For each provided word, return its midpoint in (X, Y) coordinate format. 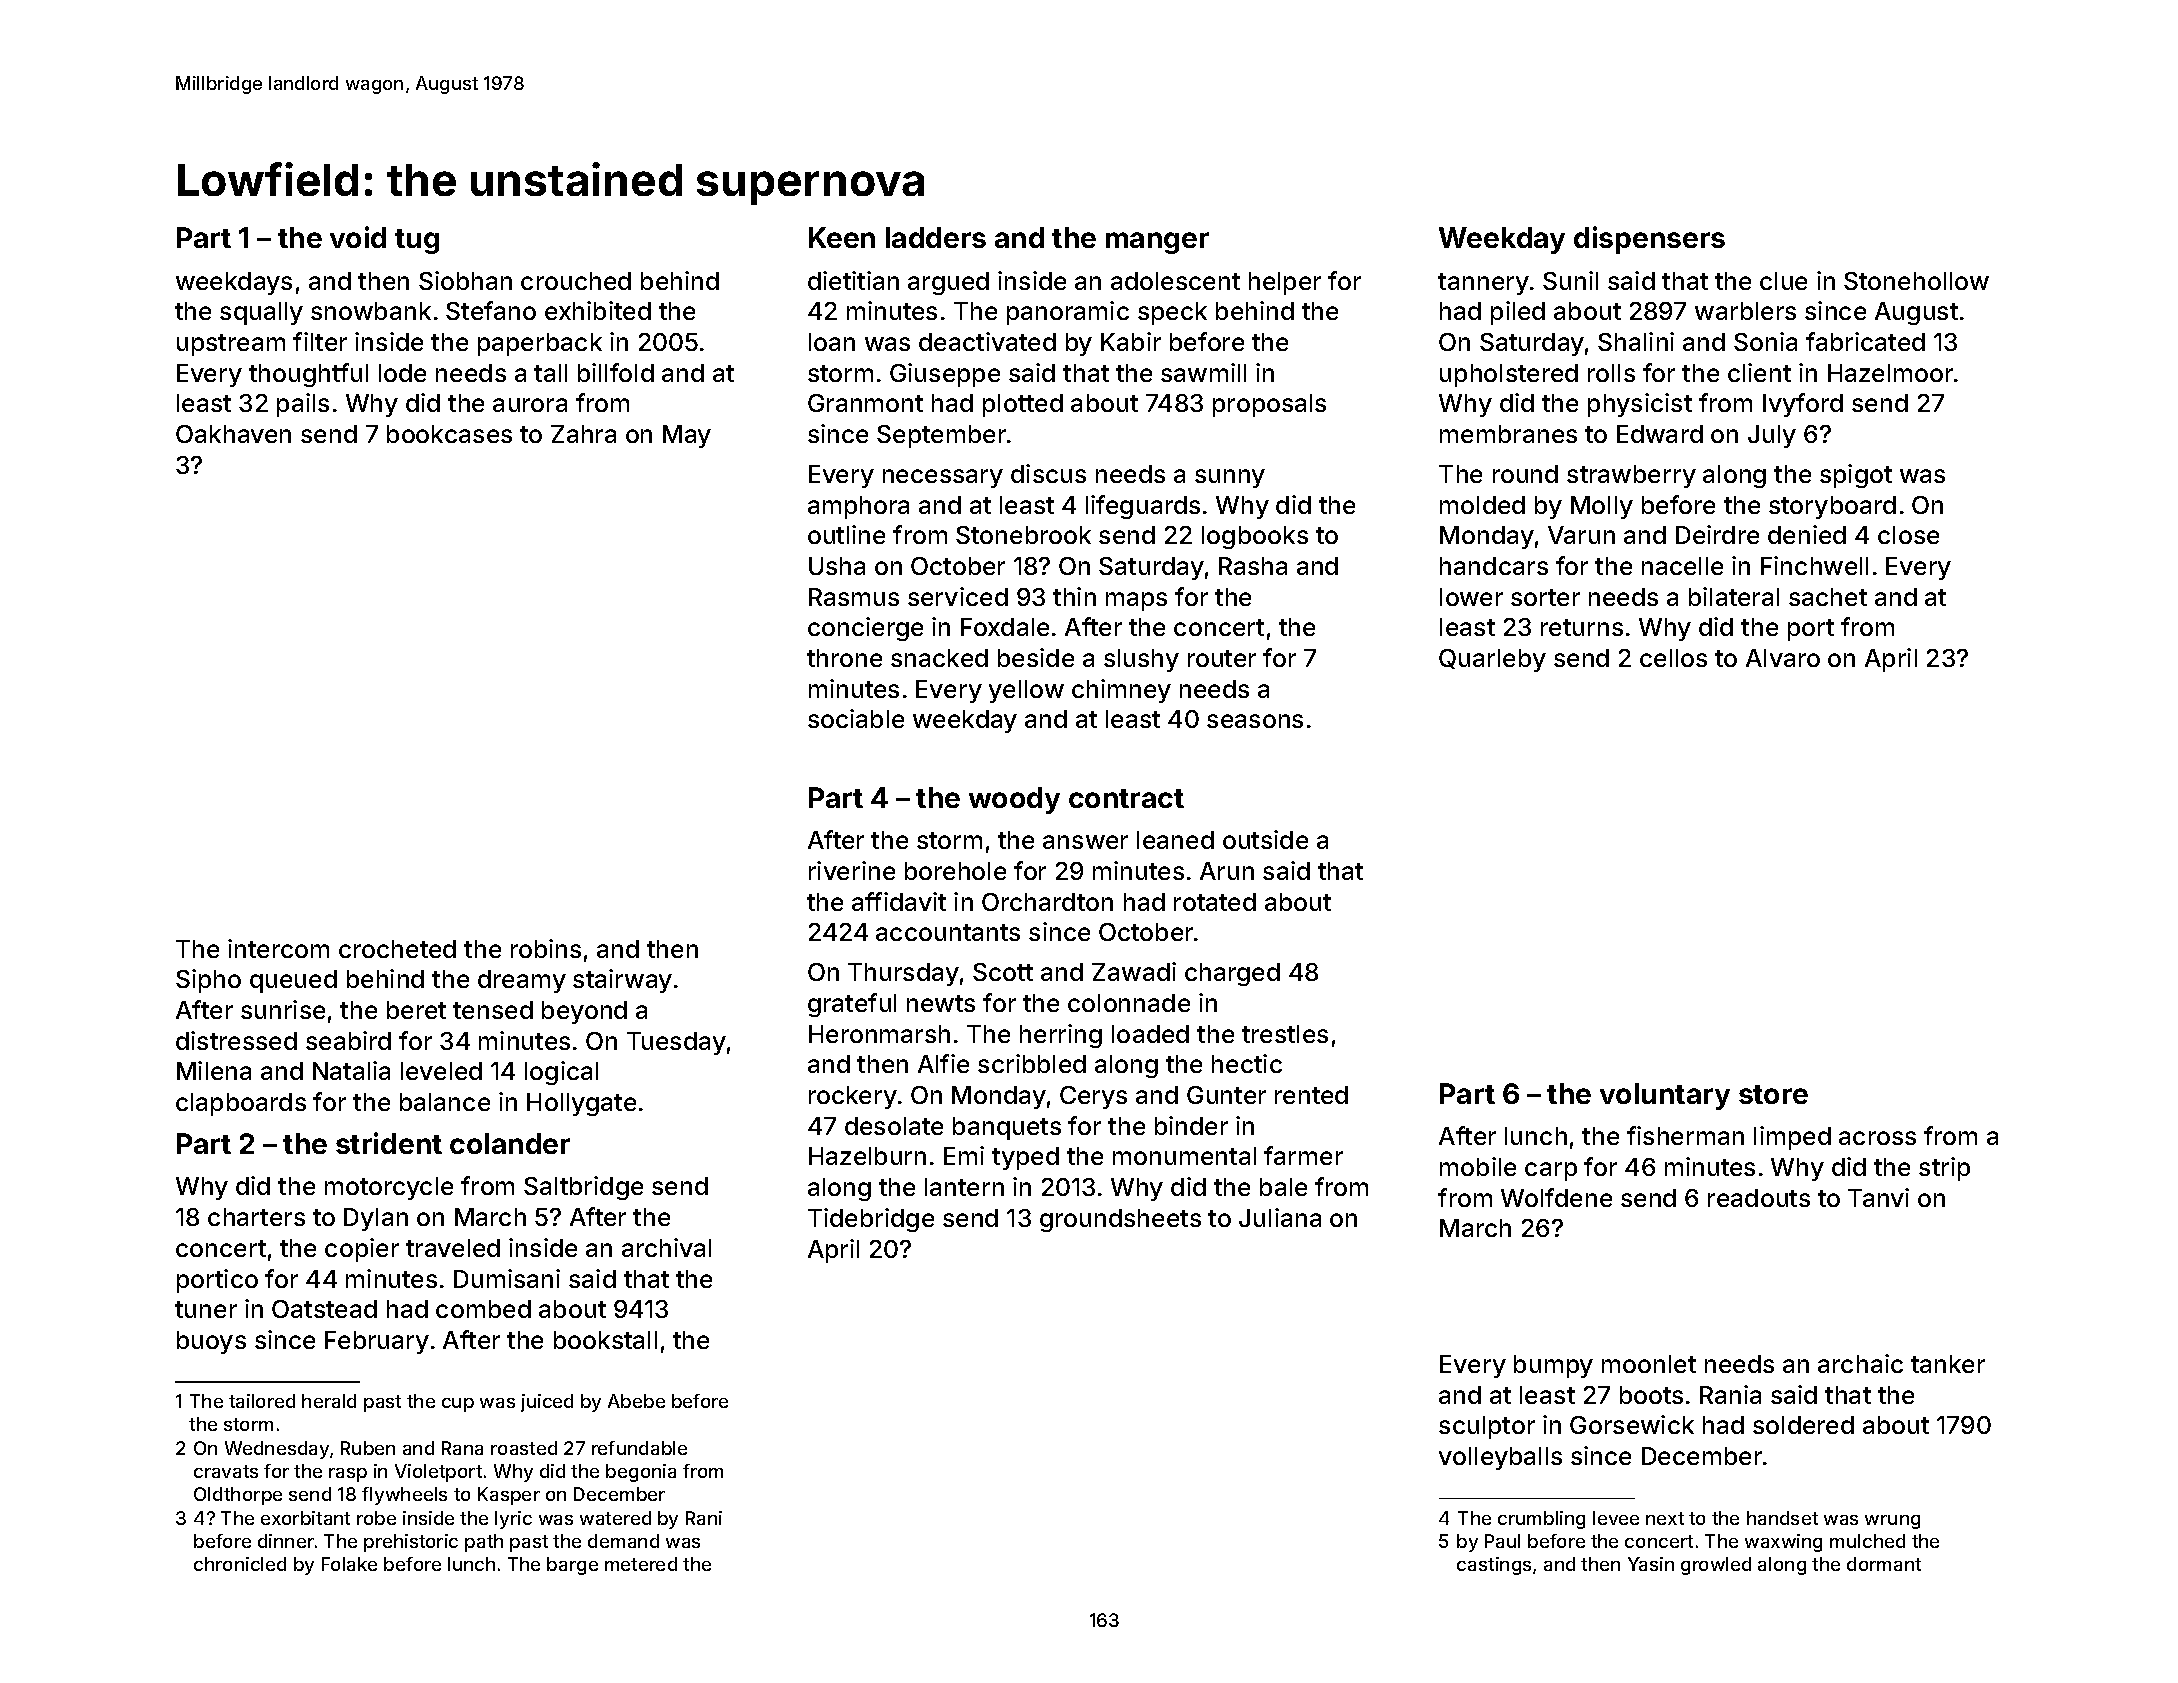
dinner (286, 1541)
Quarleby (1492, 660)
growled (1716, 1566)
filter (320, 341)
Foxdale (1005, 627)
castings (1494, 1566)
